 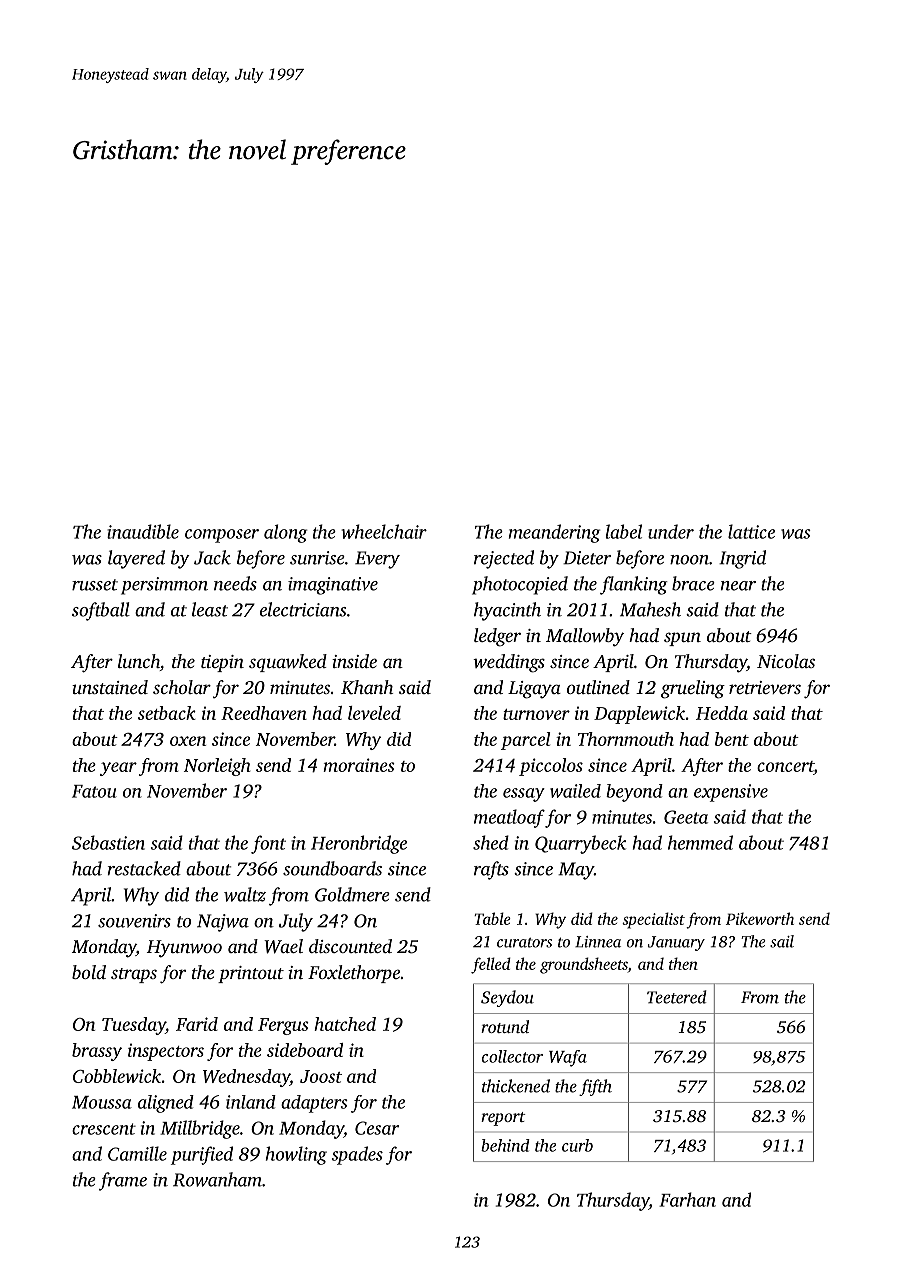 What do you see at coordinates (222, 536) in the image?
I see `composer` at bounding box center [222, 536].
